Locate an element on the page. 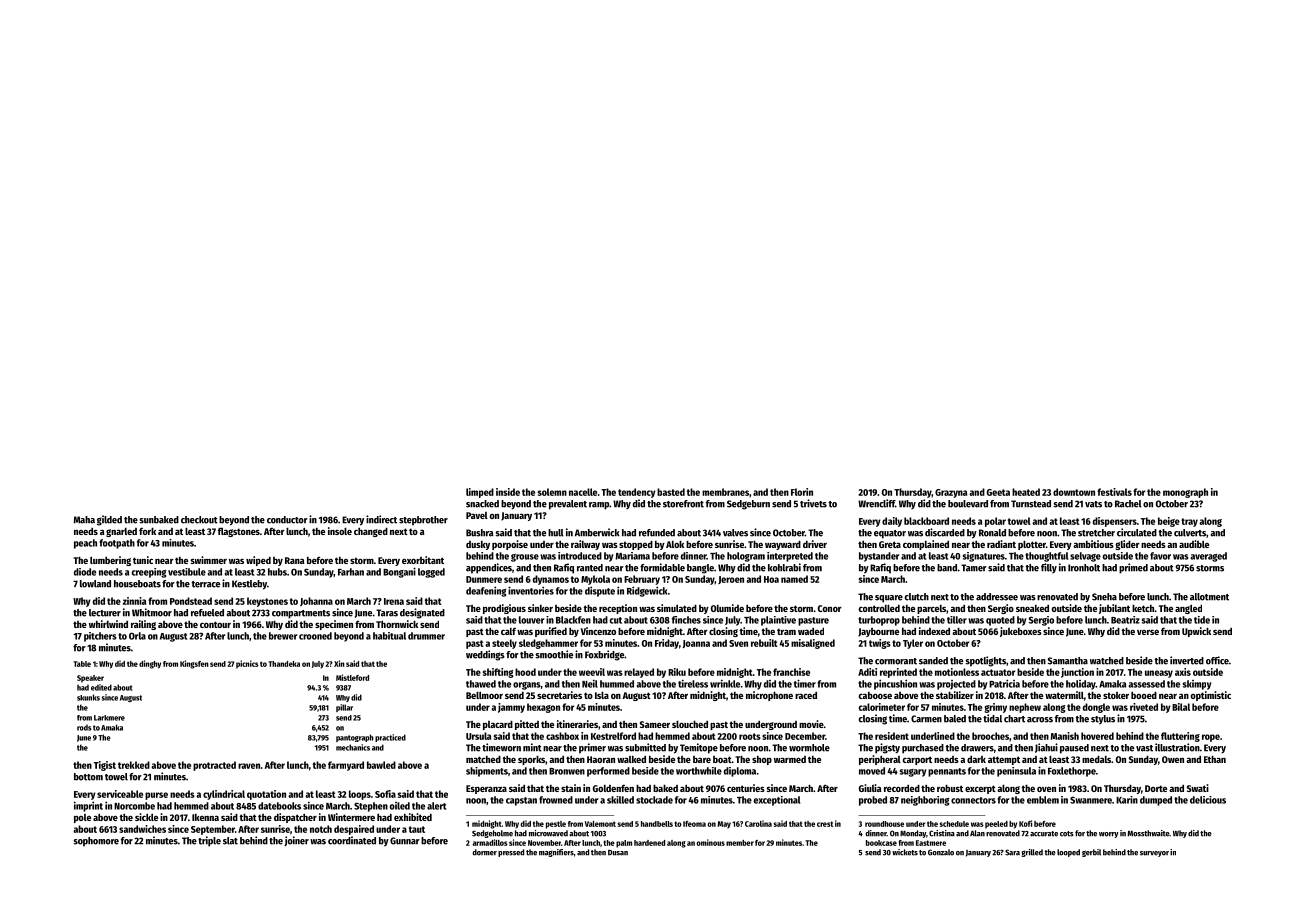  sophomore is located at coordinates (96, 842).
